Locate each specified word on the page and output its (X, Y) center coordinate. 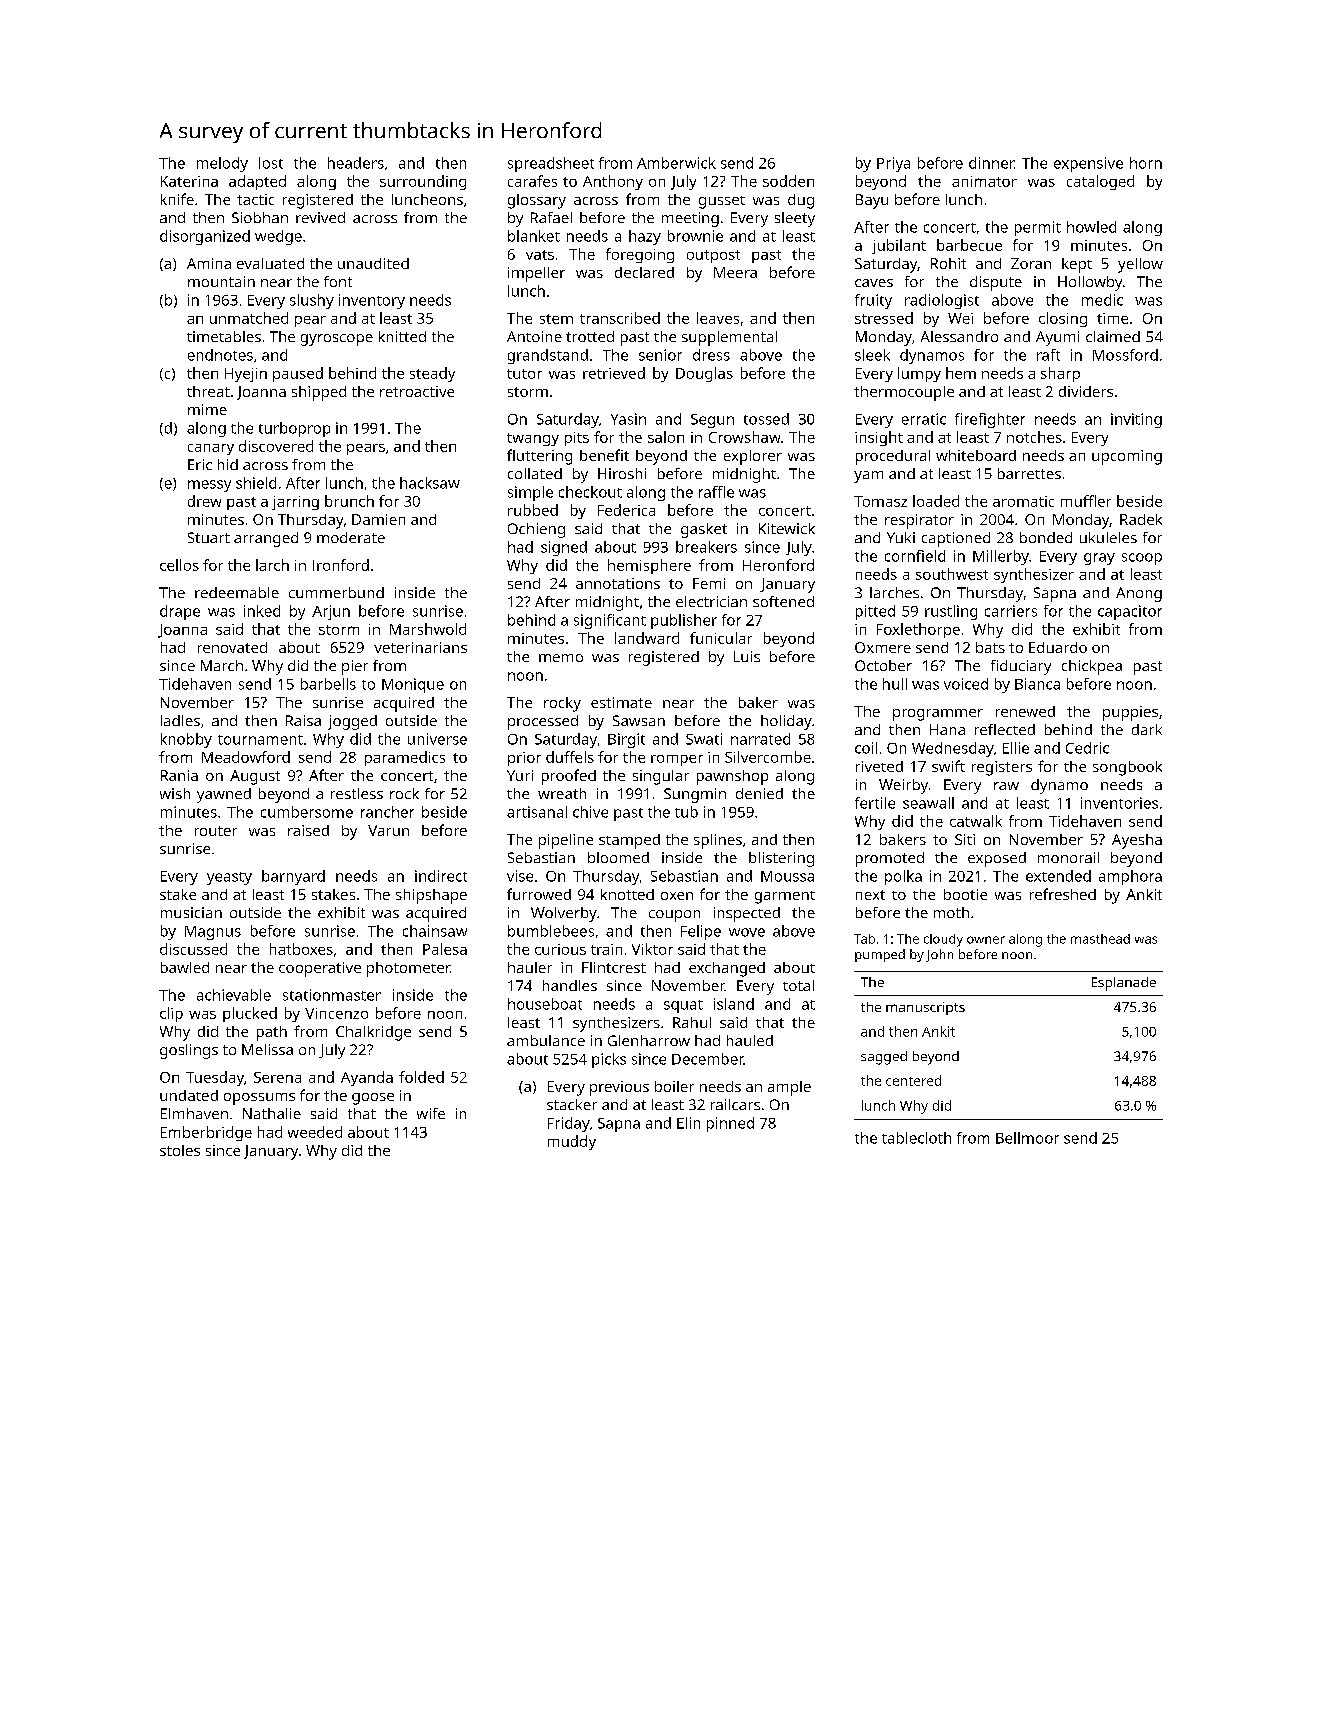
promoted (890, 859)
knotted (627, 894)
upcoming (1127, 457)
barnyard (293, 877)
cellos (179, 565)
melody (222, 164)
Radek (1141, 519)
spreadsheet (551, 164)
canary (211, 449)
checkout (590, 492)
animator (984, 181)
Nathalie (272, 1113)
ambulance (546, 1040)
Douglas (704, 374)
